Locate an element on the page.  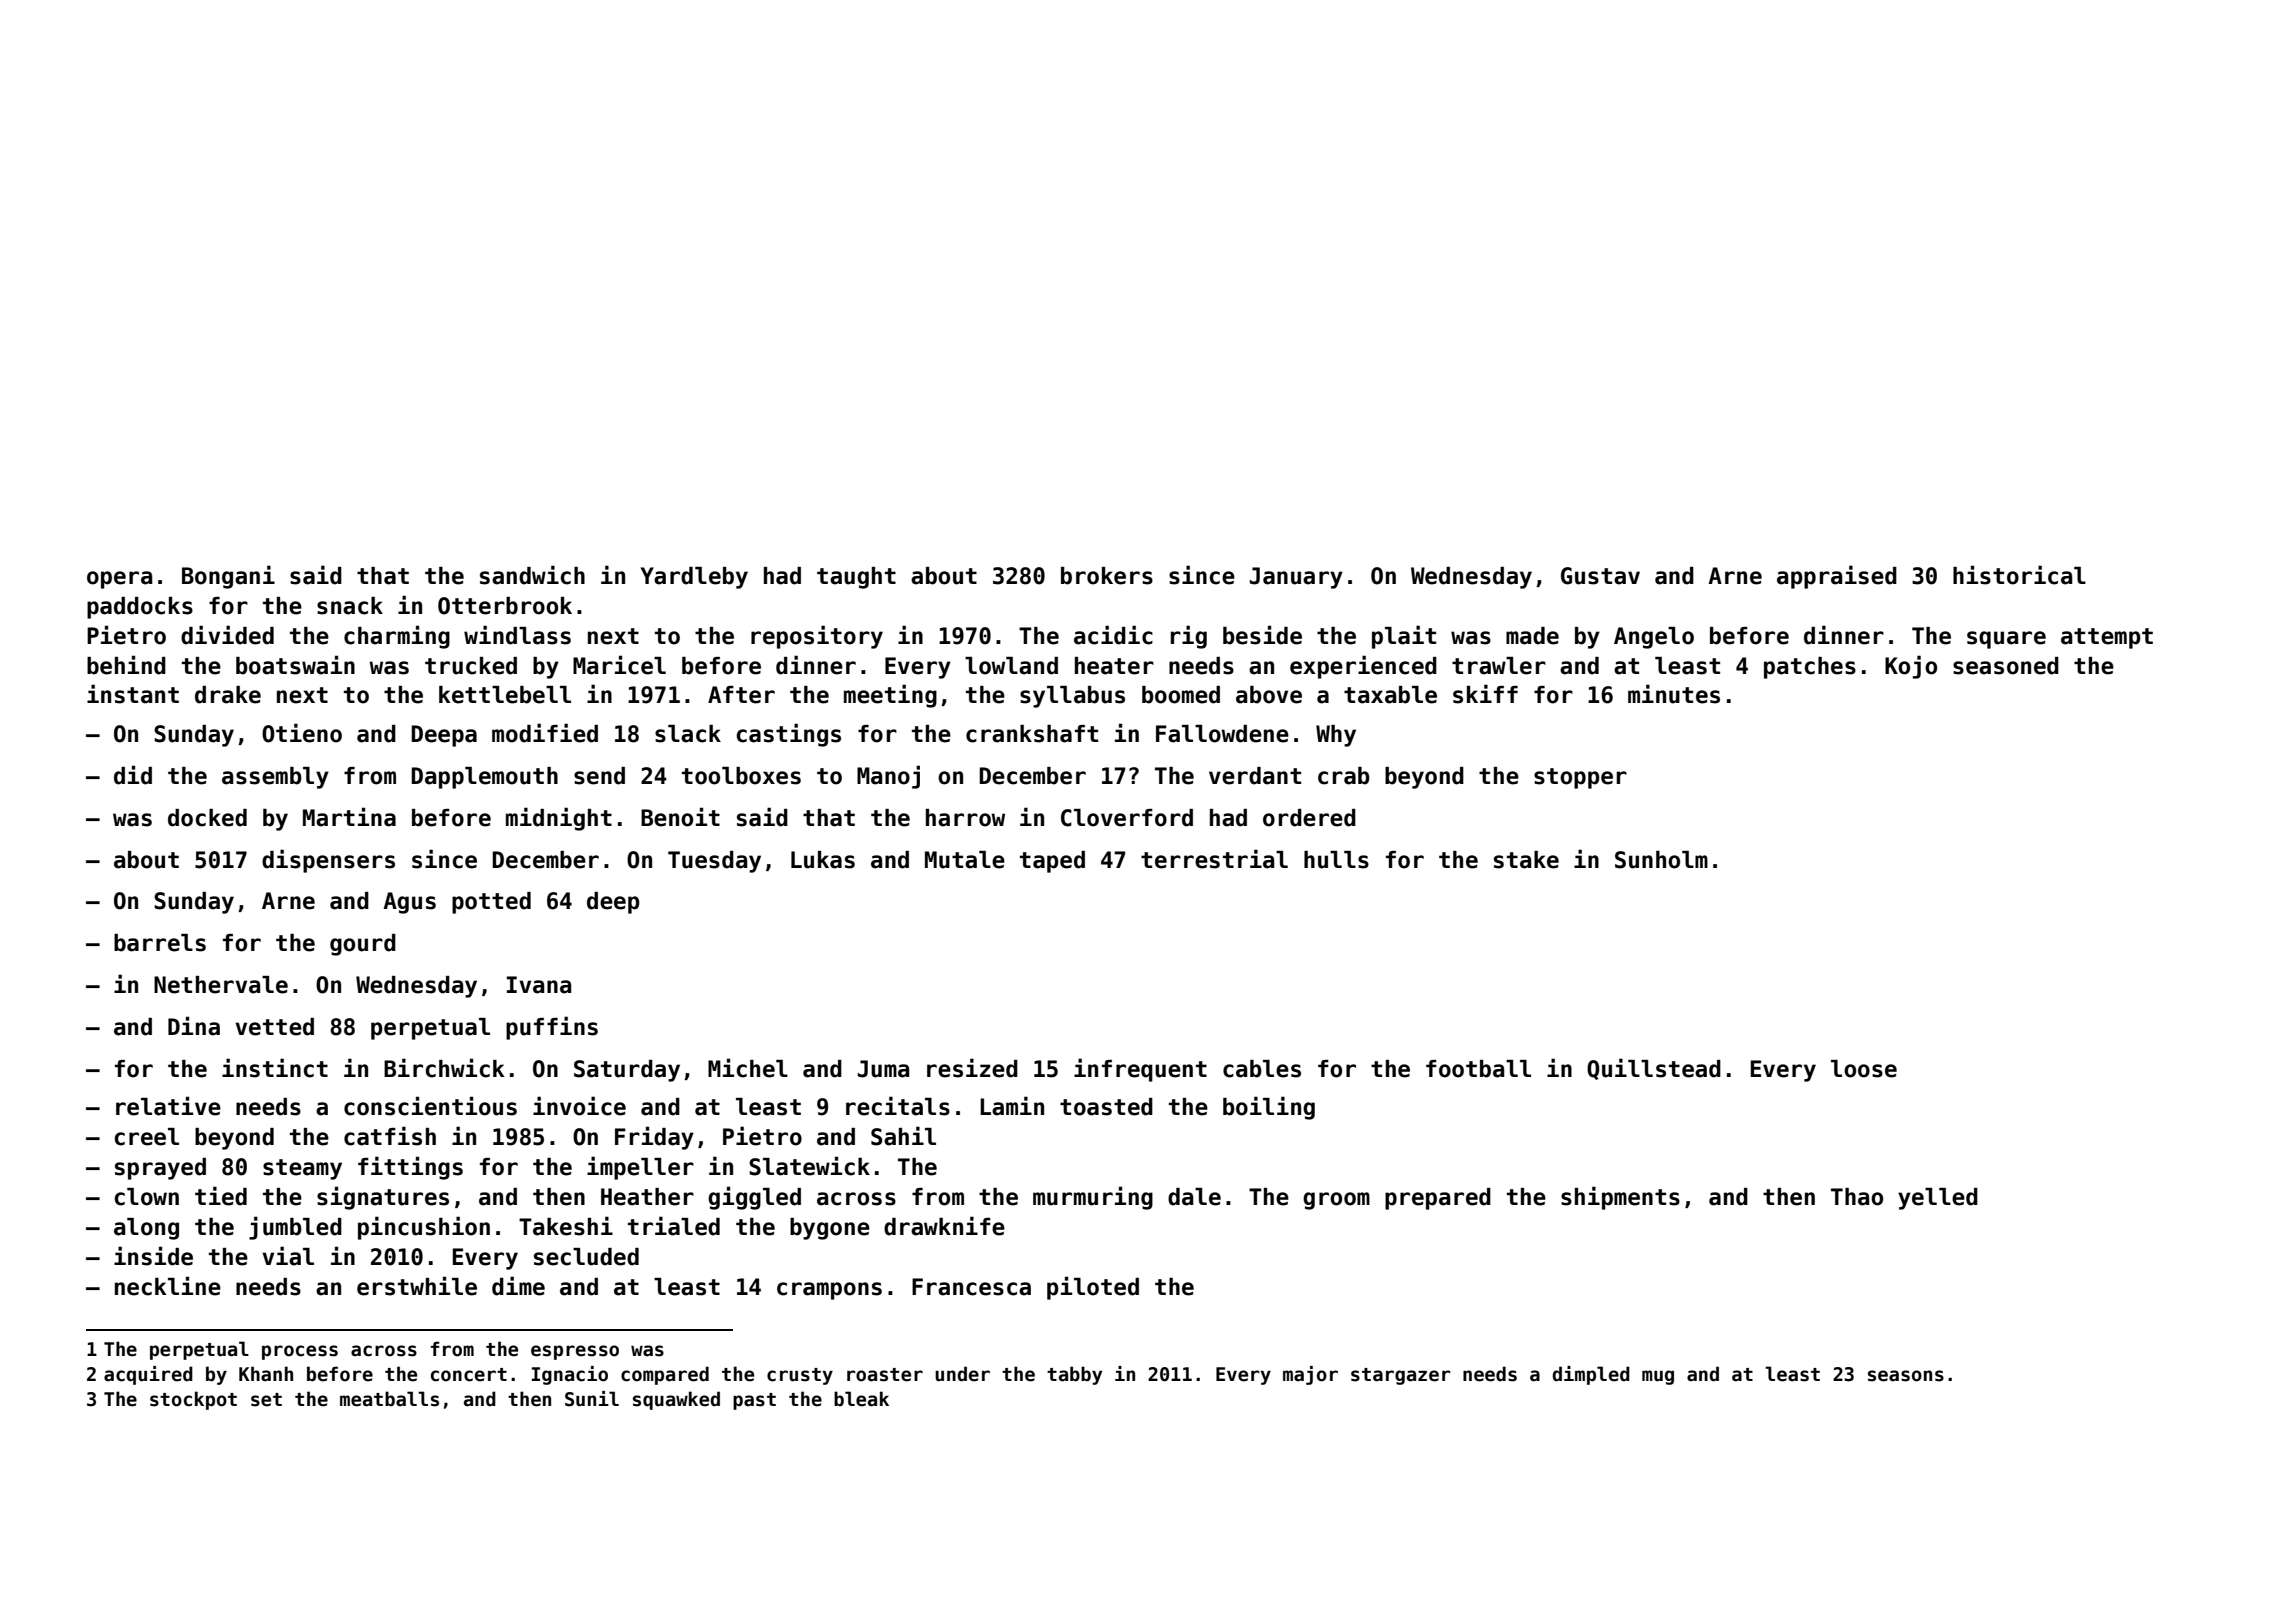
repository is located at coordinates (817, 637).
